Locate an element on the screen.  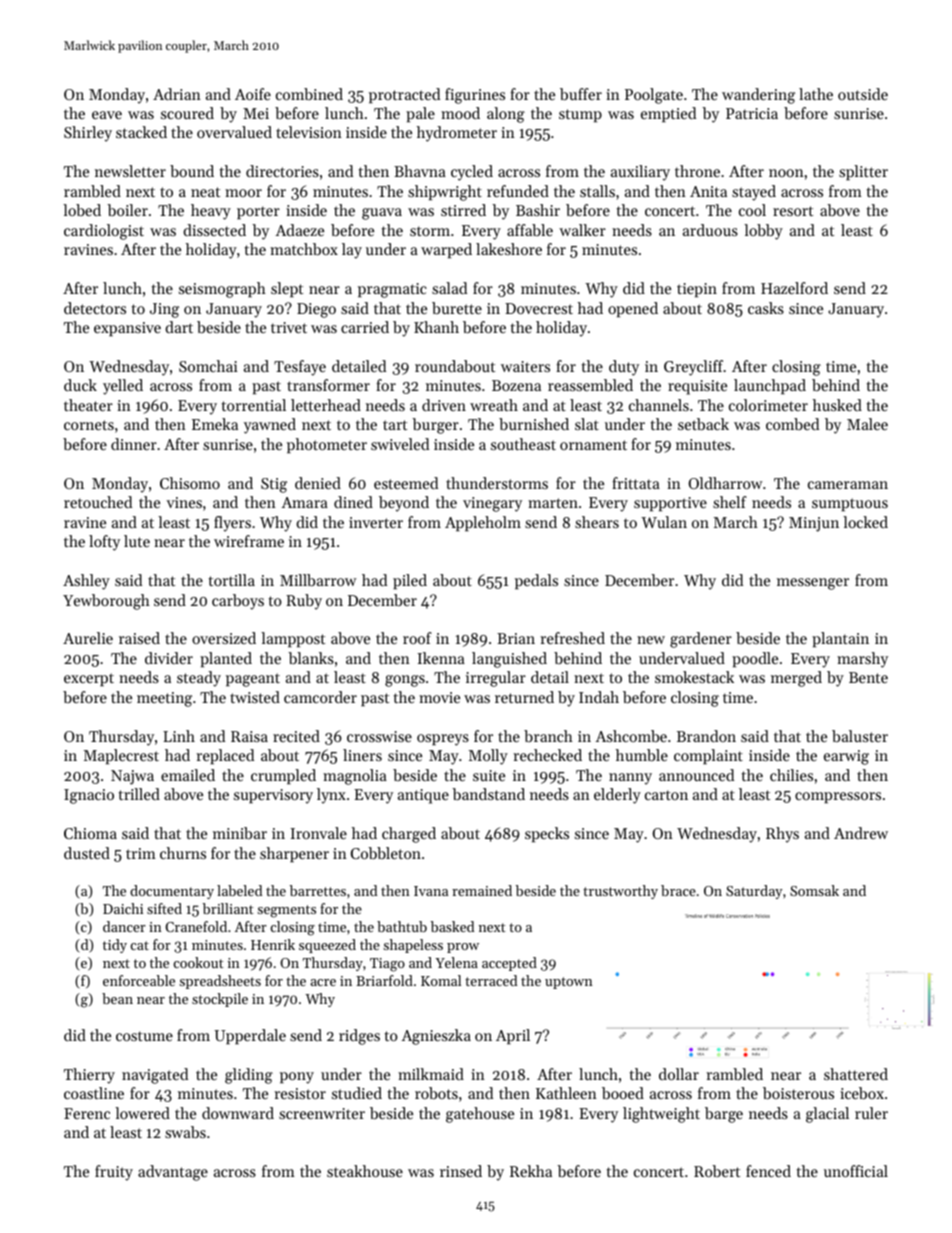
costume is located at coordinates (144, 1036).
